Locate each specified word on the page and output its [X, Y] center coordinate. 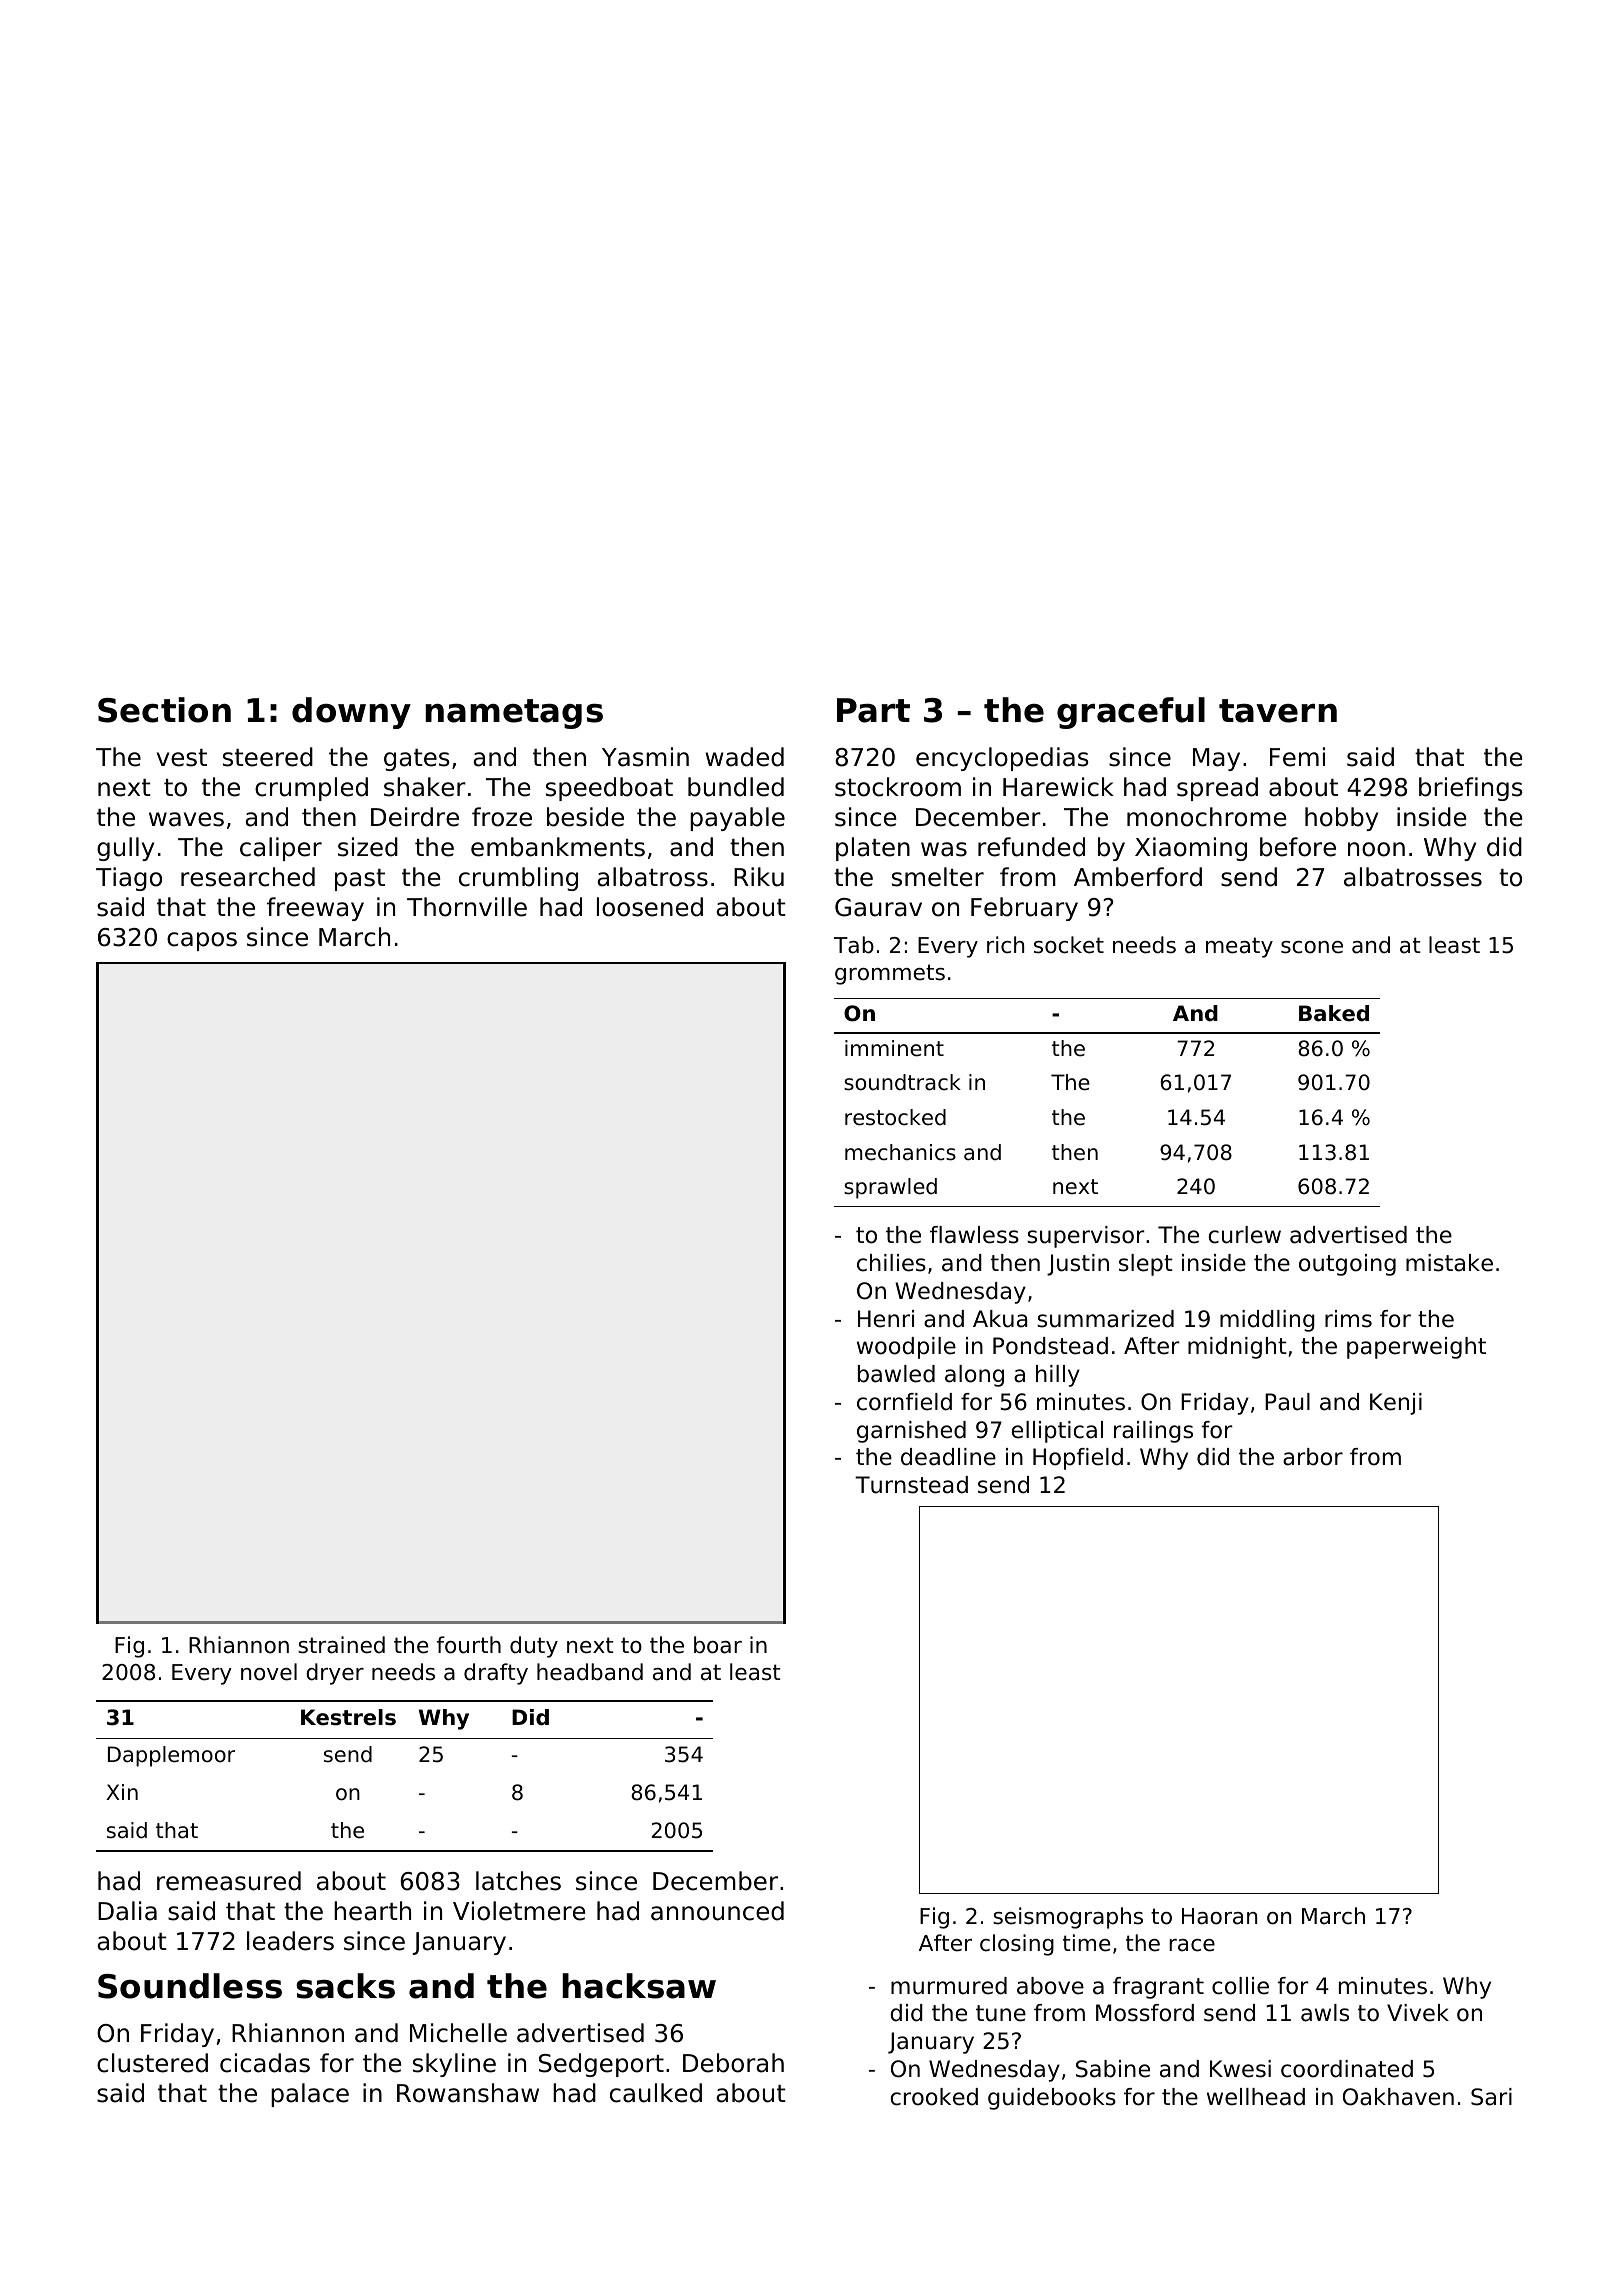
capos [202, 941]
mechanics [900, 1152]
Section [164, 710]
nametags [514, 714]
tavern [1278, 711]
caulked [656, 2093]
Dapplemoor [171, 1756]
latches [518, 1881]
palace [310, 2095]
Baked [1334, 1013]
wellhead [1256, 2097]
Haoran [1219, 1916]
